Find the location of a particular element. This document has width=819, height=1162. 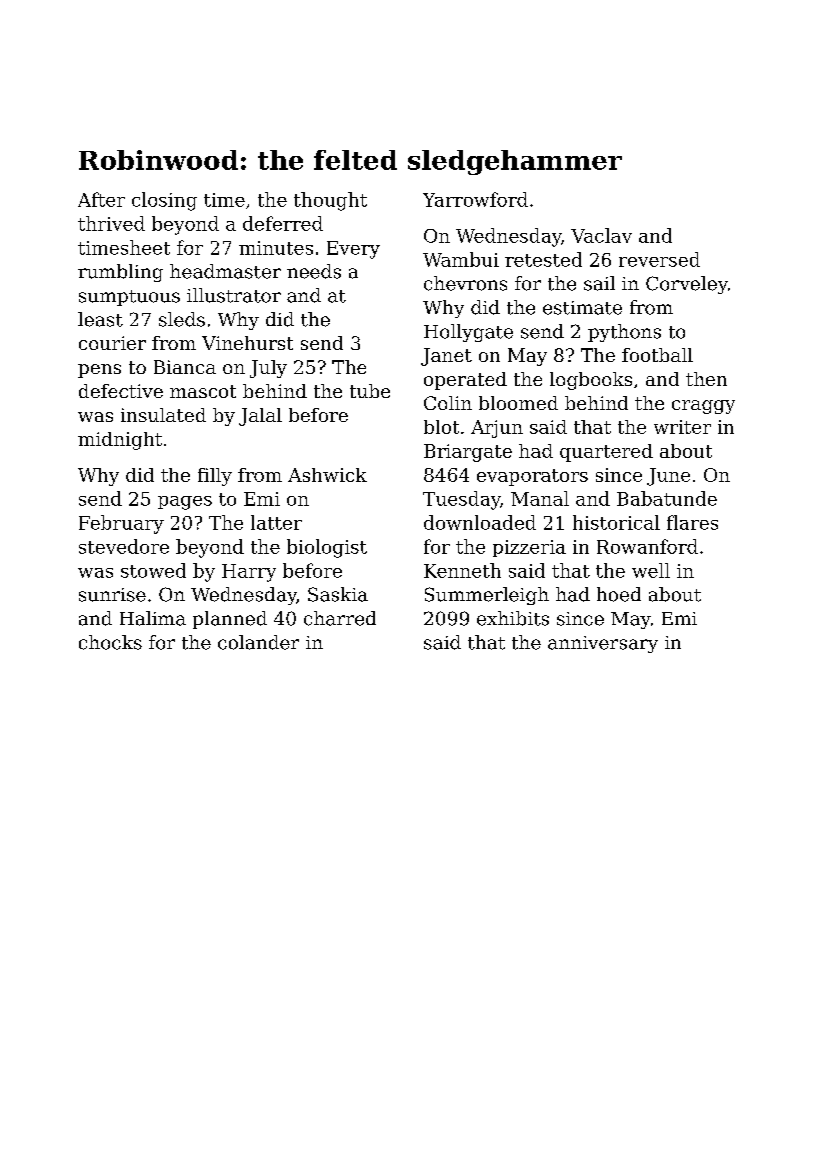

thrived is located at coordinates (111, 223).
